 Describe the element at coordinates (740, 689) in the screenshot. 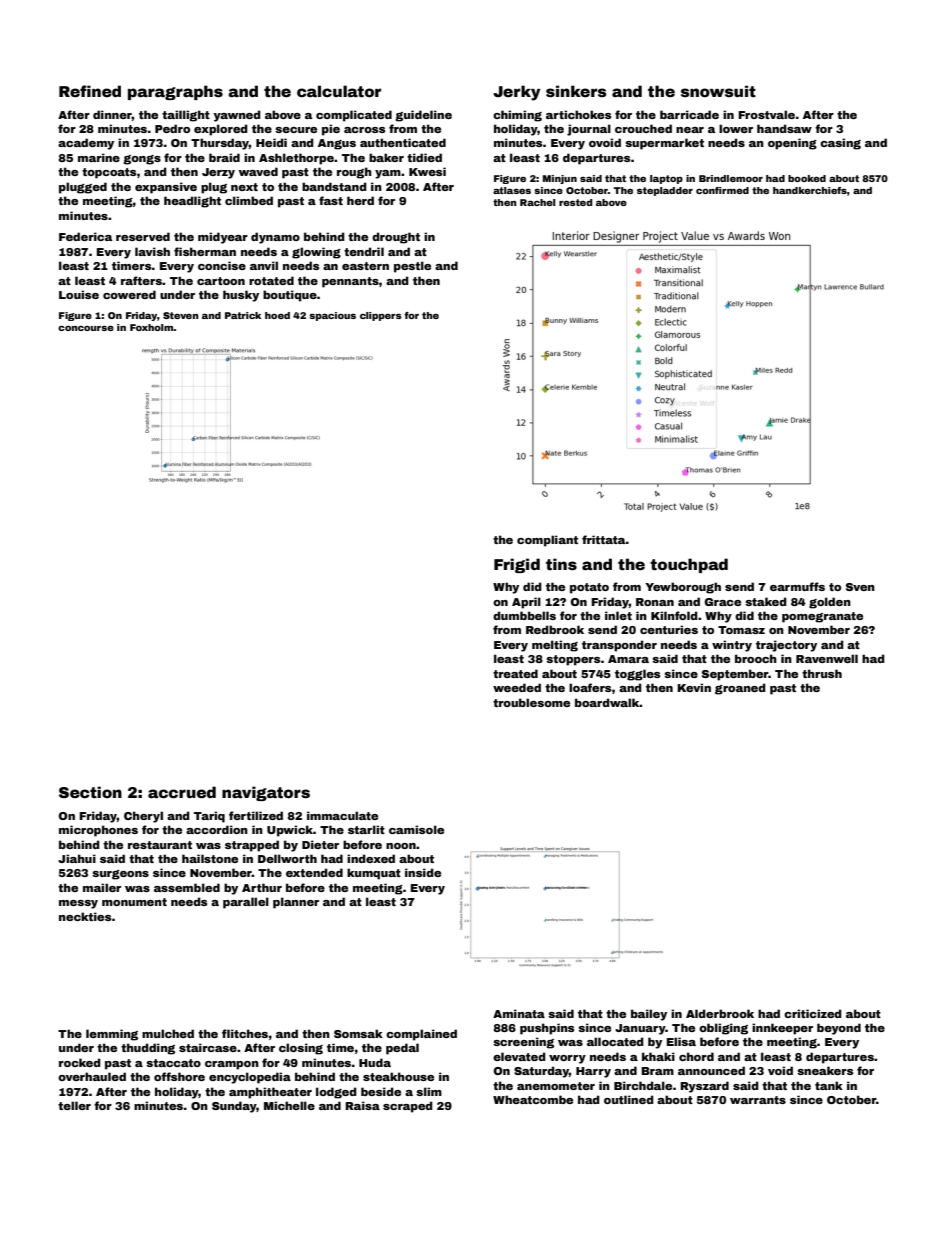

I see `groaned` at that location.
